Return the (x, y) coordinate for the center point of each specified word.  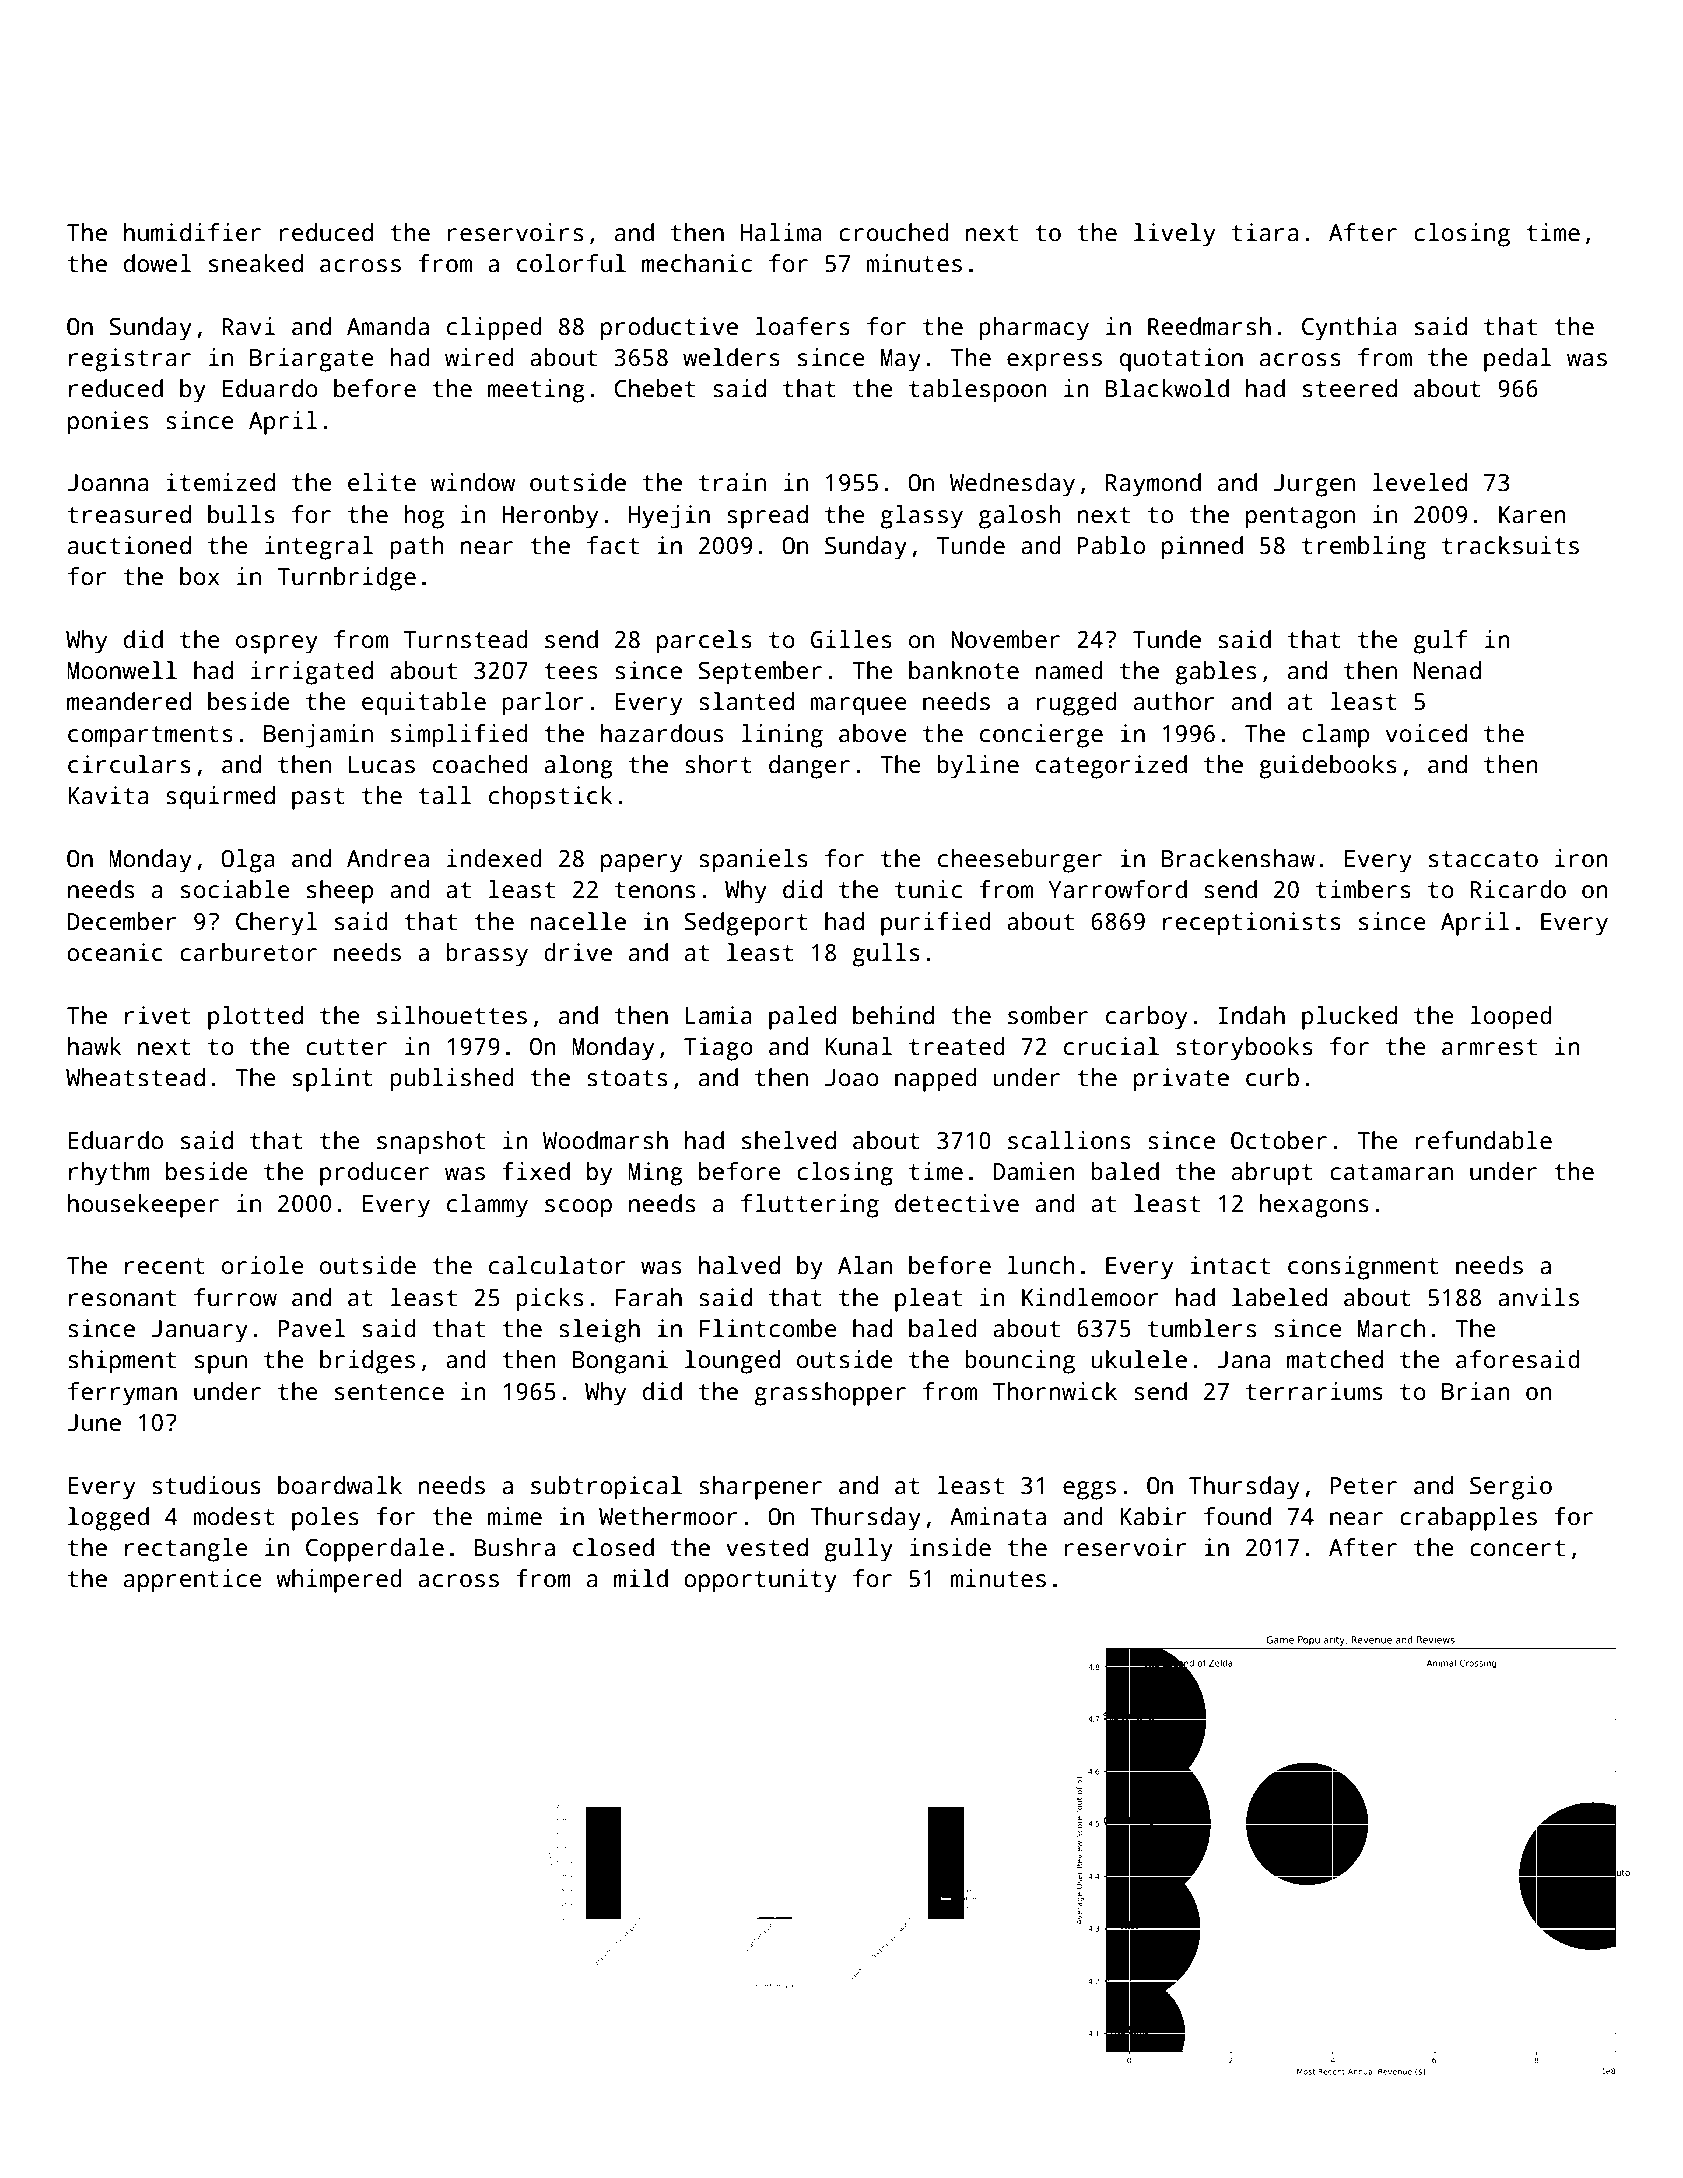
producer (374, 1174)
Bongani (620, 1362)
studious (206, 1485)
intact (1230, 1265)
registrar (130, 360)
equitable (424, 704)
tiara (1265, 232)
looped (1511, 1018)
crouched (894, 232)
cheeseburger (1020, 861)
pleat (928, 1300)
